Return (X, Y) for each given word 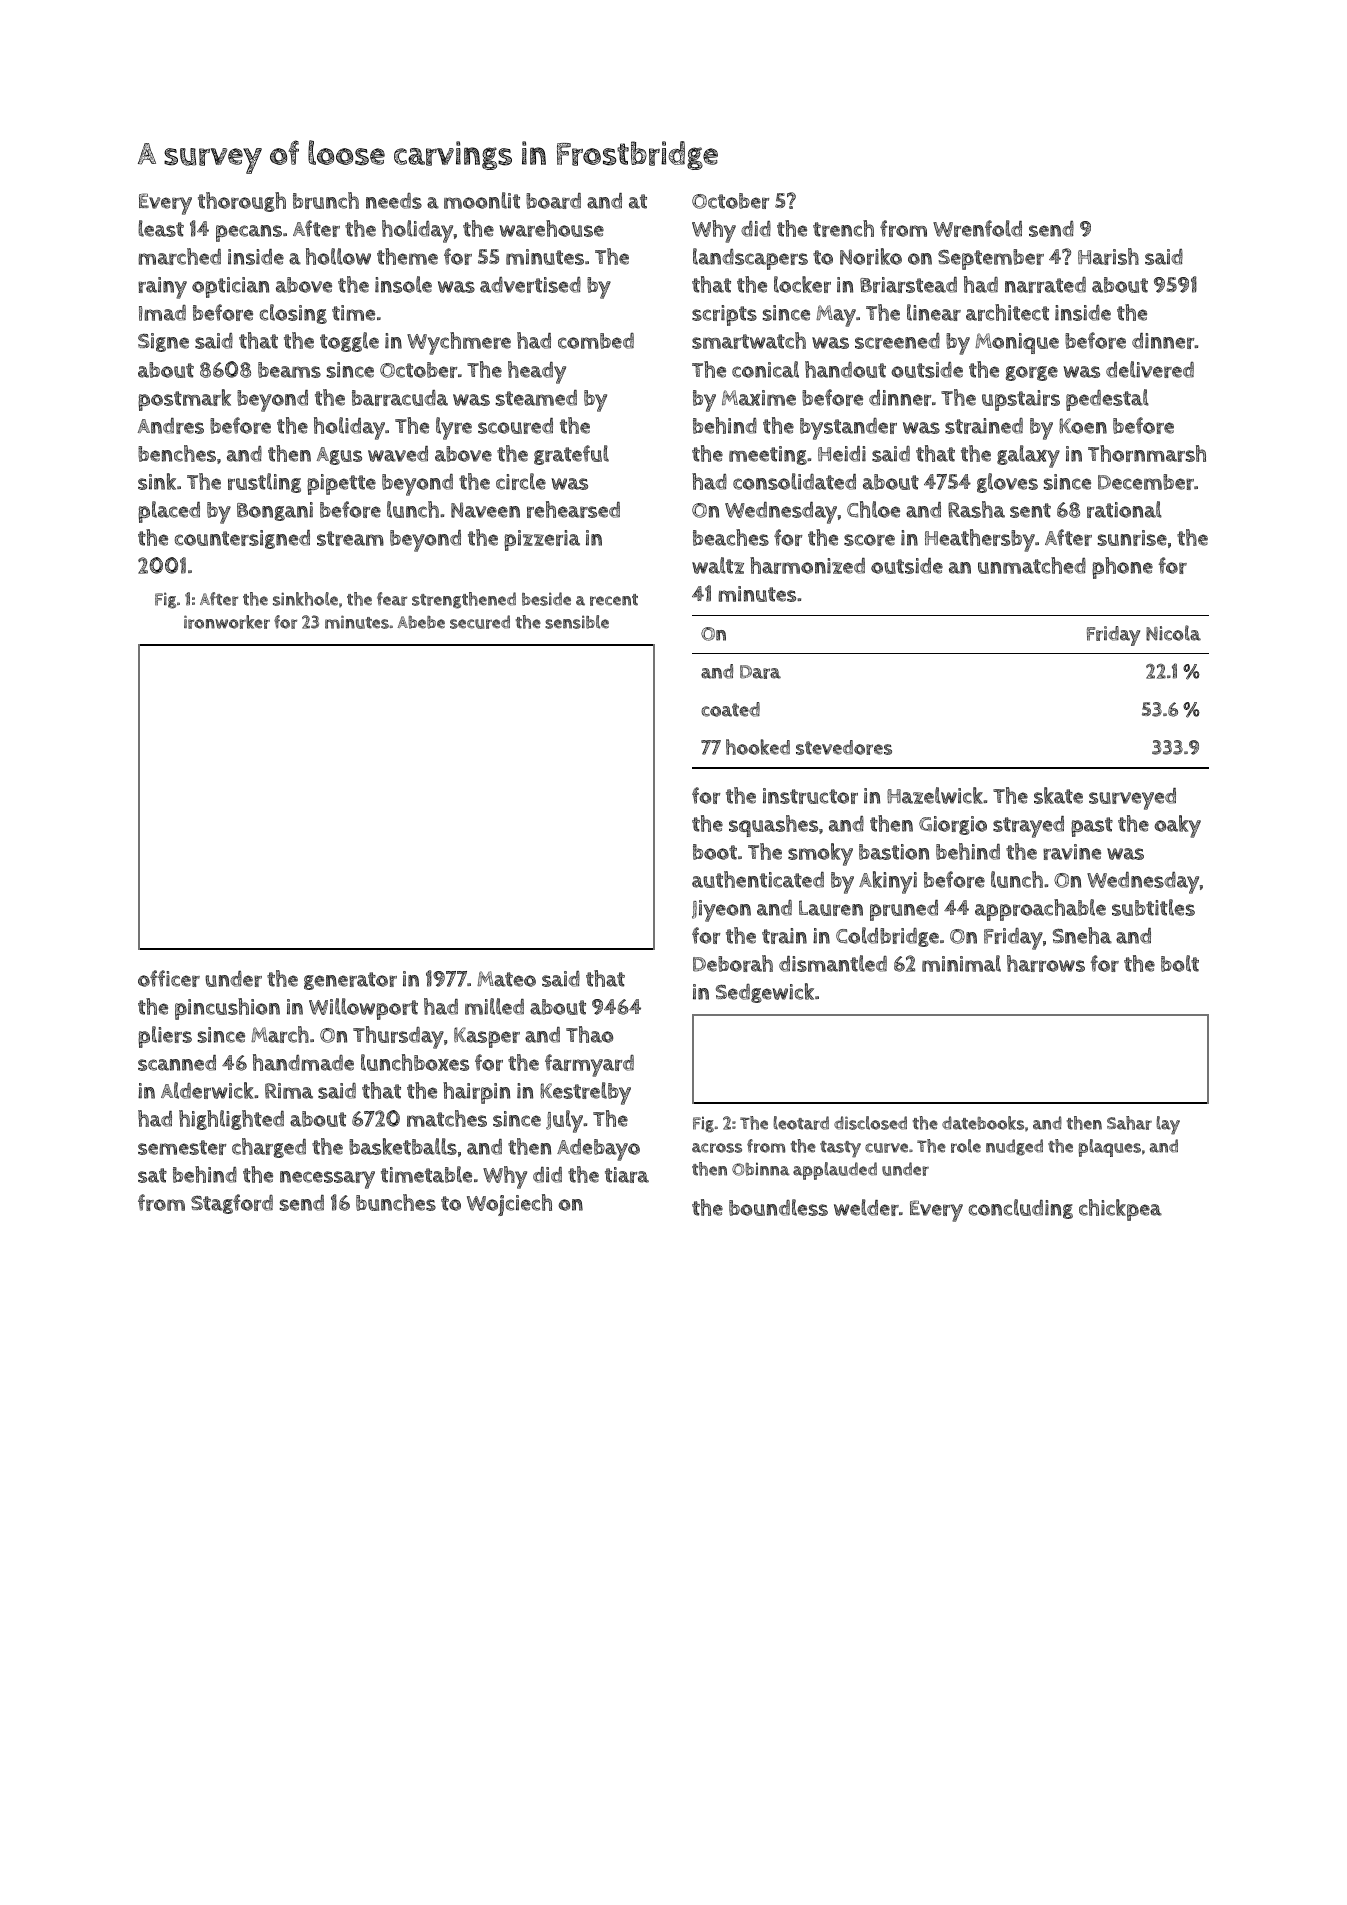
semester (182, 1147)
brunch (326, 200)
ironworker (227, 622)
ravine (1072, 852)
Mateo (506, 979)
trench (843, 228)
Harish (1108, 256)
